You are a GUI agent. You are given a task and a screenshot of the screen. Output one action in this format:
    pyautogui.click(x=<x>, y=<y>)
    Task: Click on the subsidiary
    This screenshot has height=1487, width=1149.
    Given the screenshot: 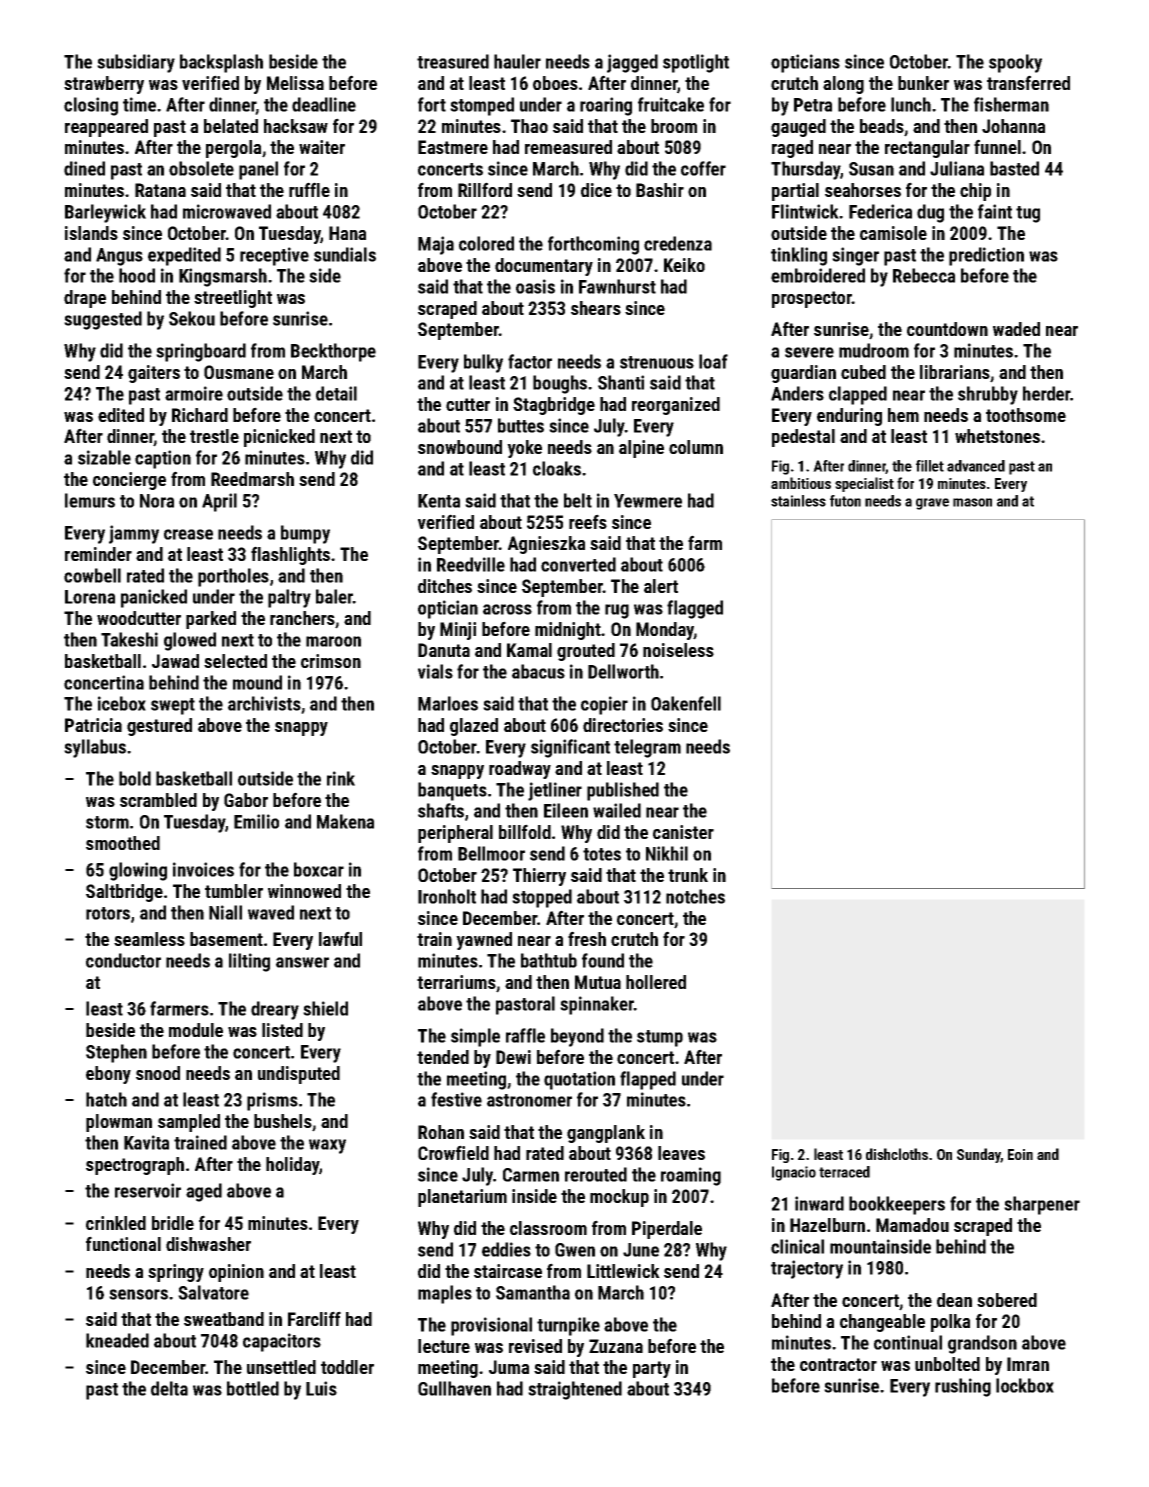 What is the action you would take?
    pyautogui.click(x=136, y=63)
